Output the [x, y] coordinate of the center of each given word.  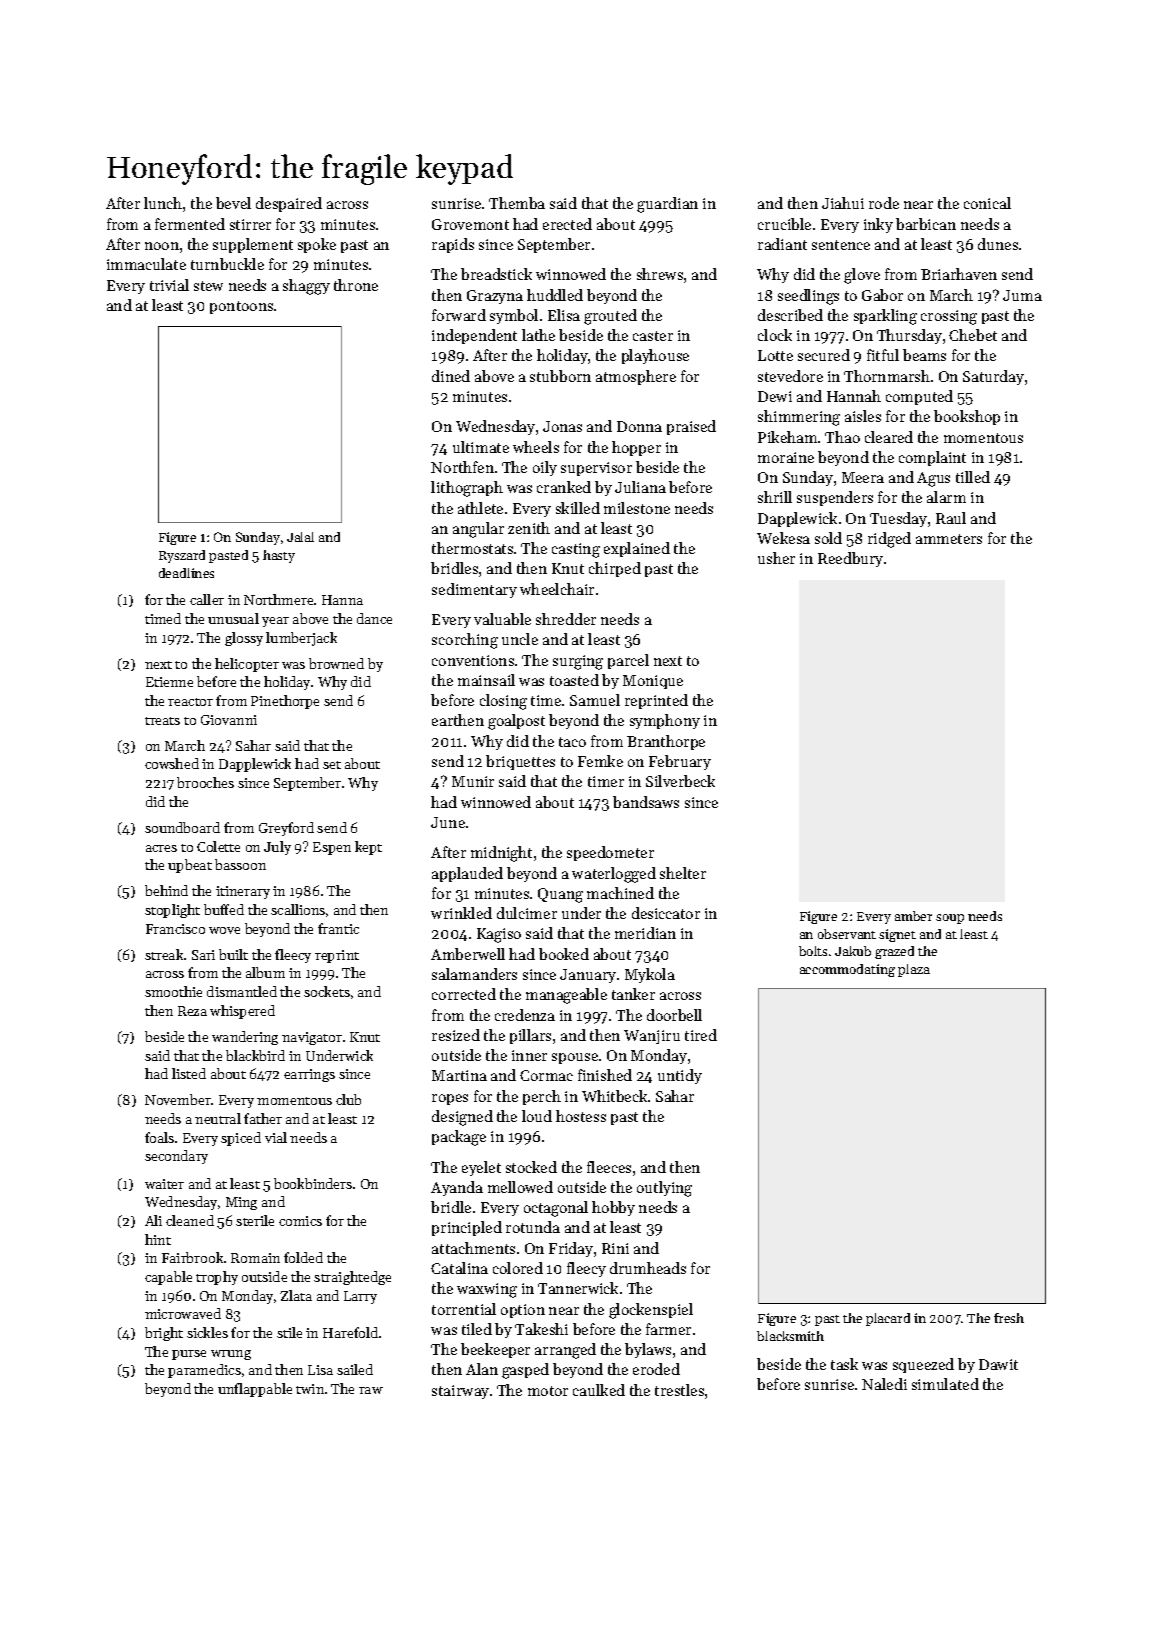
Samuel [595, 700]
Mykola [650, 975]
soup [950, 919]
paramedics [204, 1371]
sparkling [885, 317]
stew [208, 286]
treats [162, 721]
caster [653, 336]
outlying [664, 1189]
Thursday [909, 336]
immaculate [146, 264]
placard [888, 1319]
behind [166, 890]
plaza [914, 970]
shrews [660, 274]
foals [159, 1137]
